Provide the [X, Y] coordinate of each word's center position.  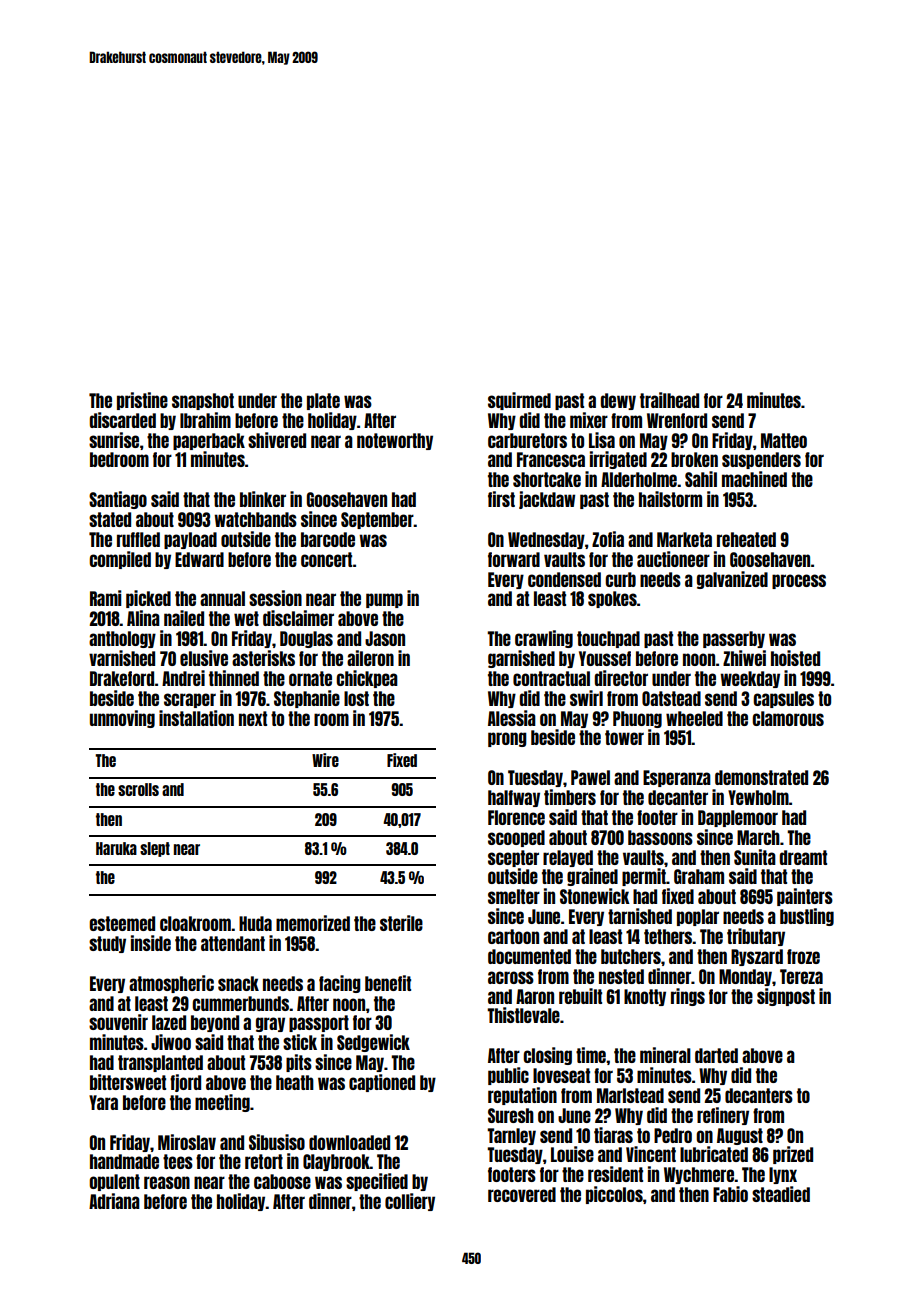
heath [295, 1082]
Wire [325, 760]
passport [319, 1023]
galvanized [732, 580]
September [377, 520]
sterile [401, 923]
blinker [263, 499]
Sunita [755, 857]
